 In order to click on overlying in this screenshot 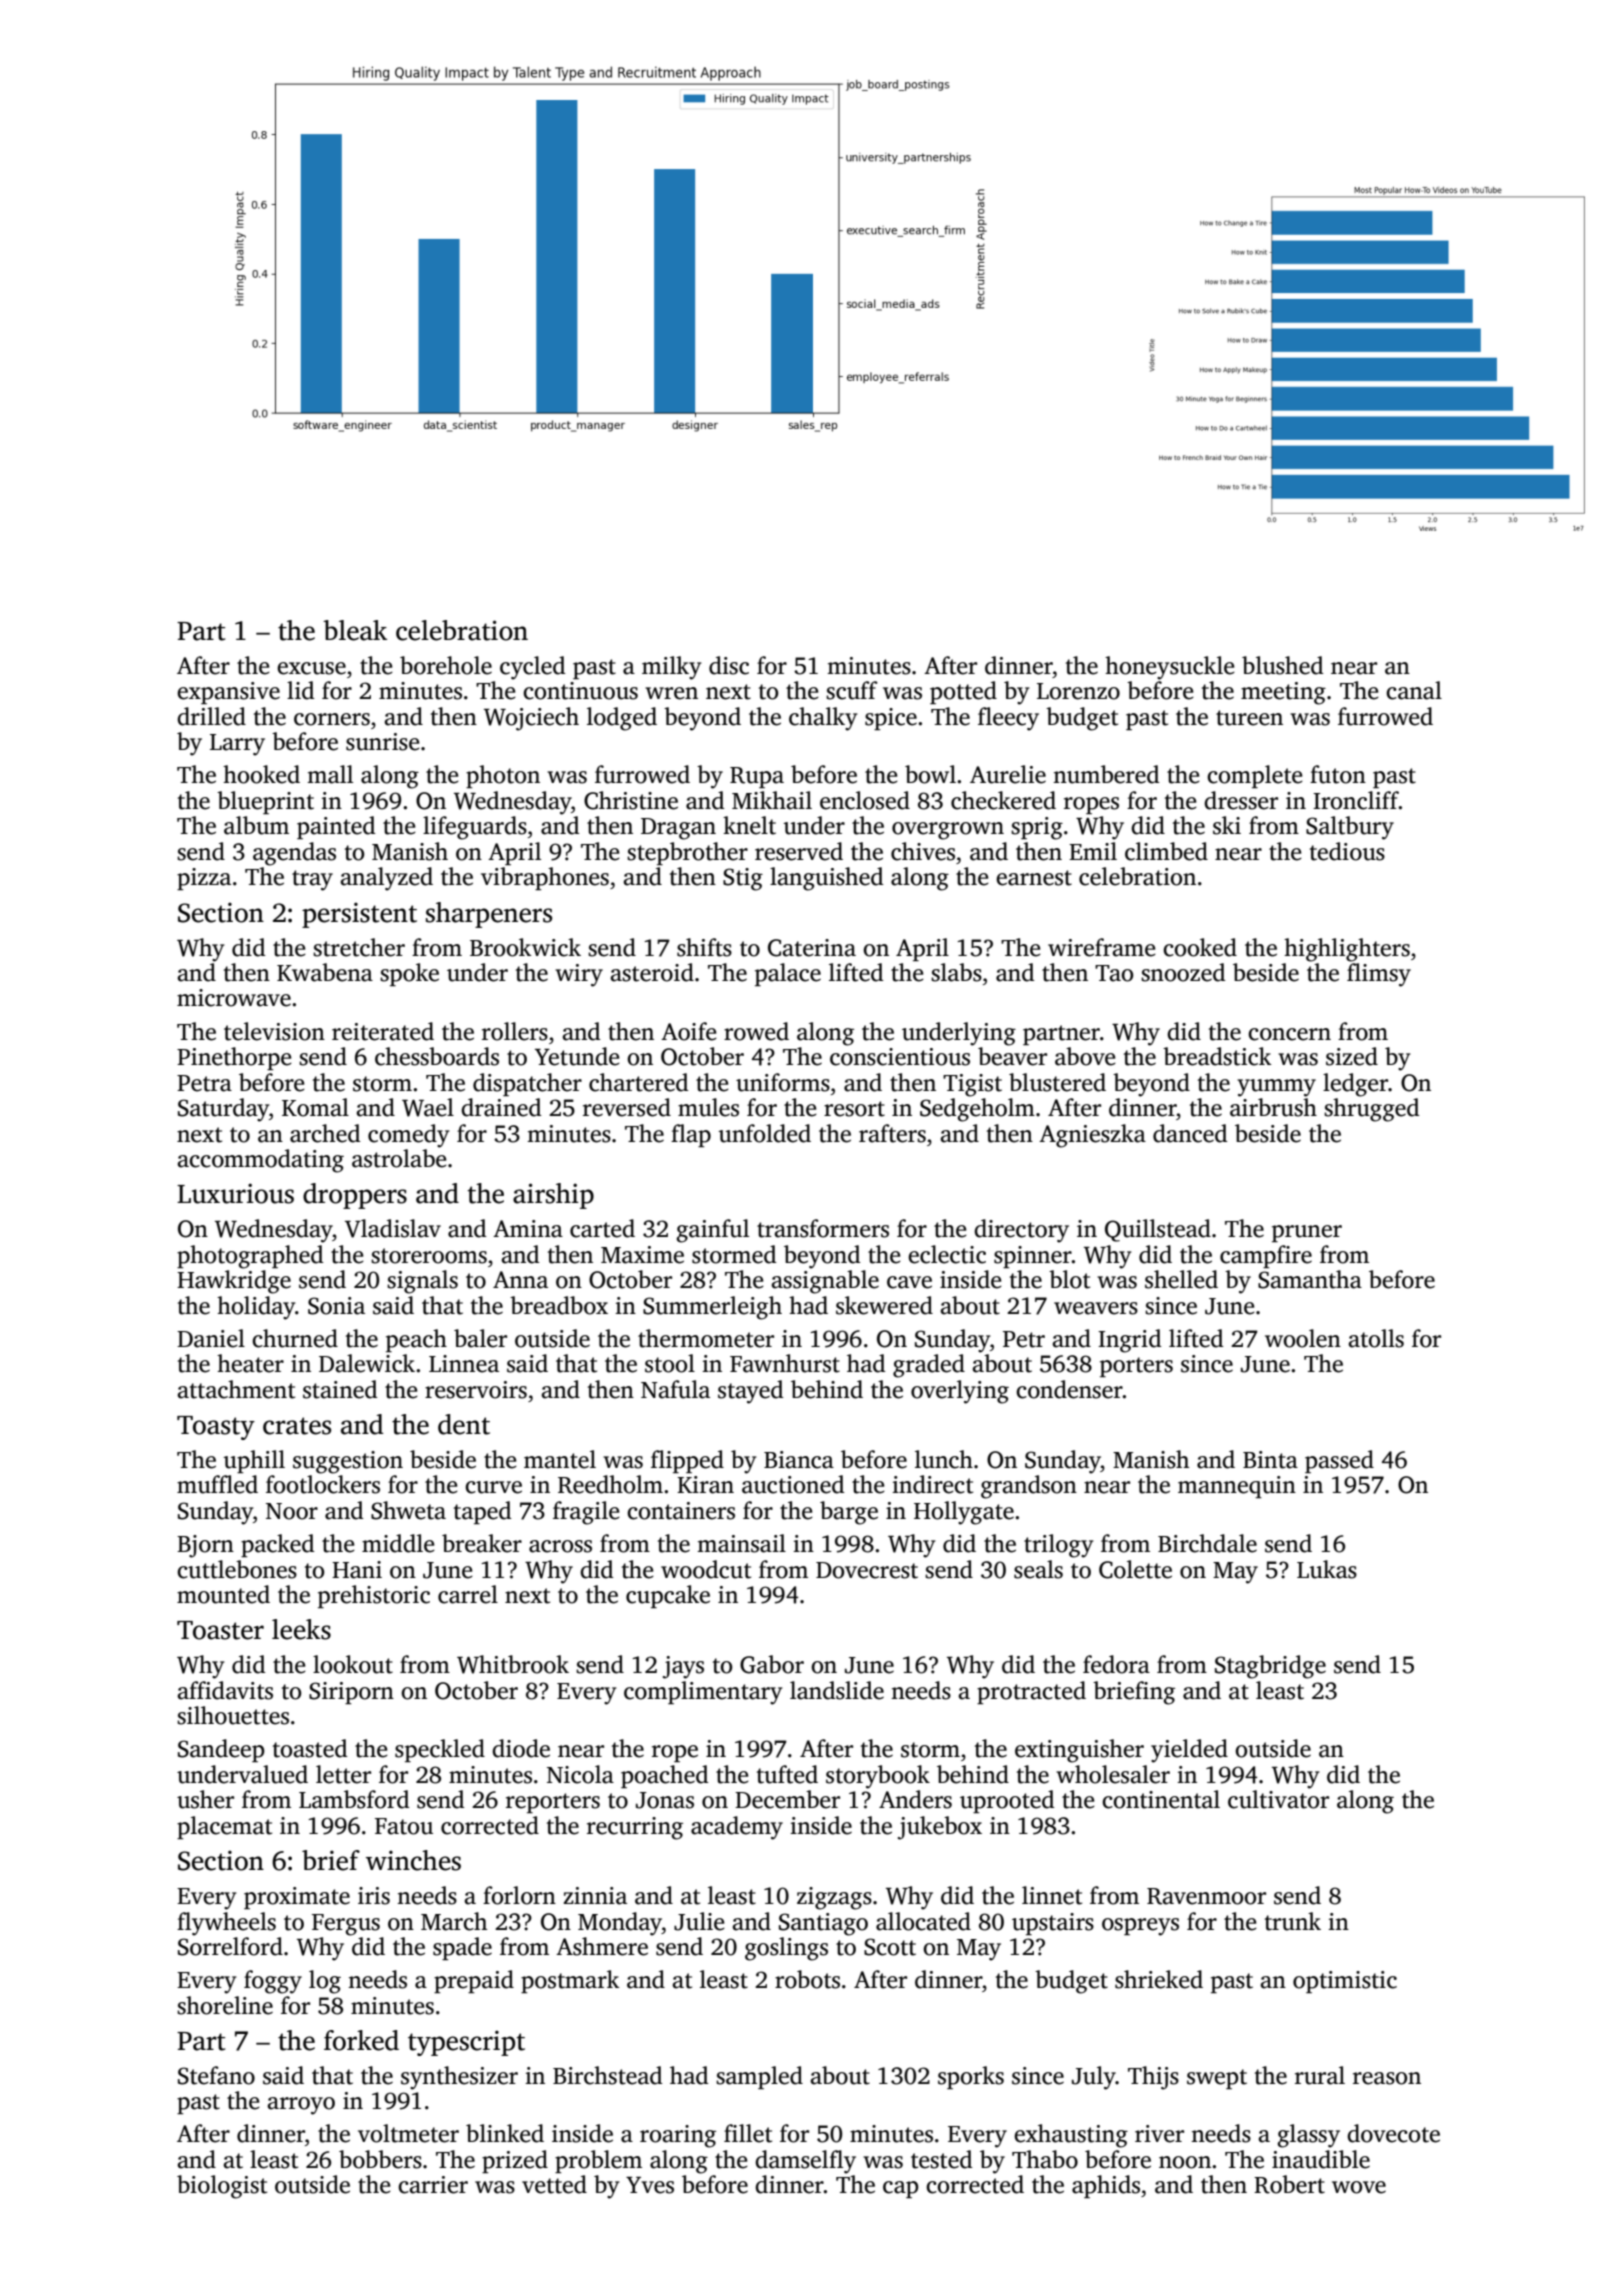, I will do `click(960, 1392)`.
